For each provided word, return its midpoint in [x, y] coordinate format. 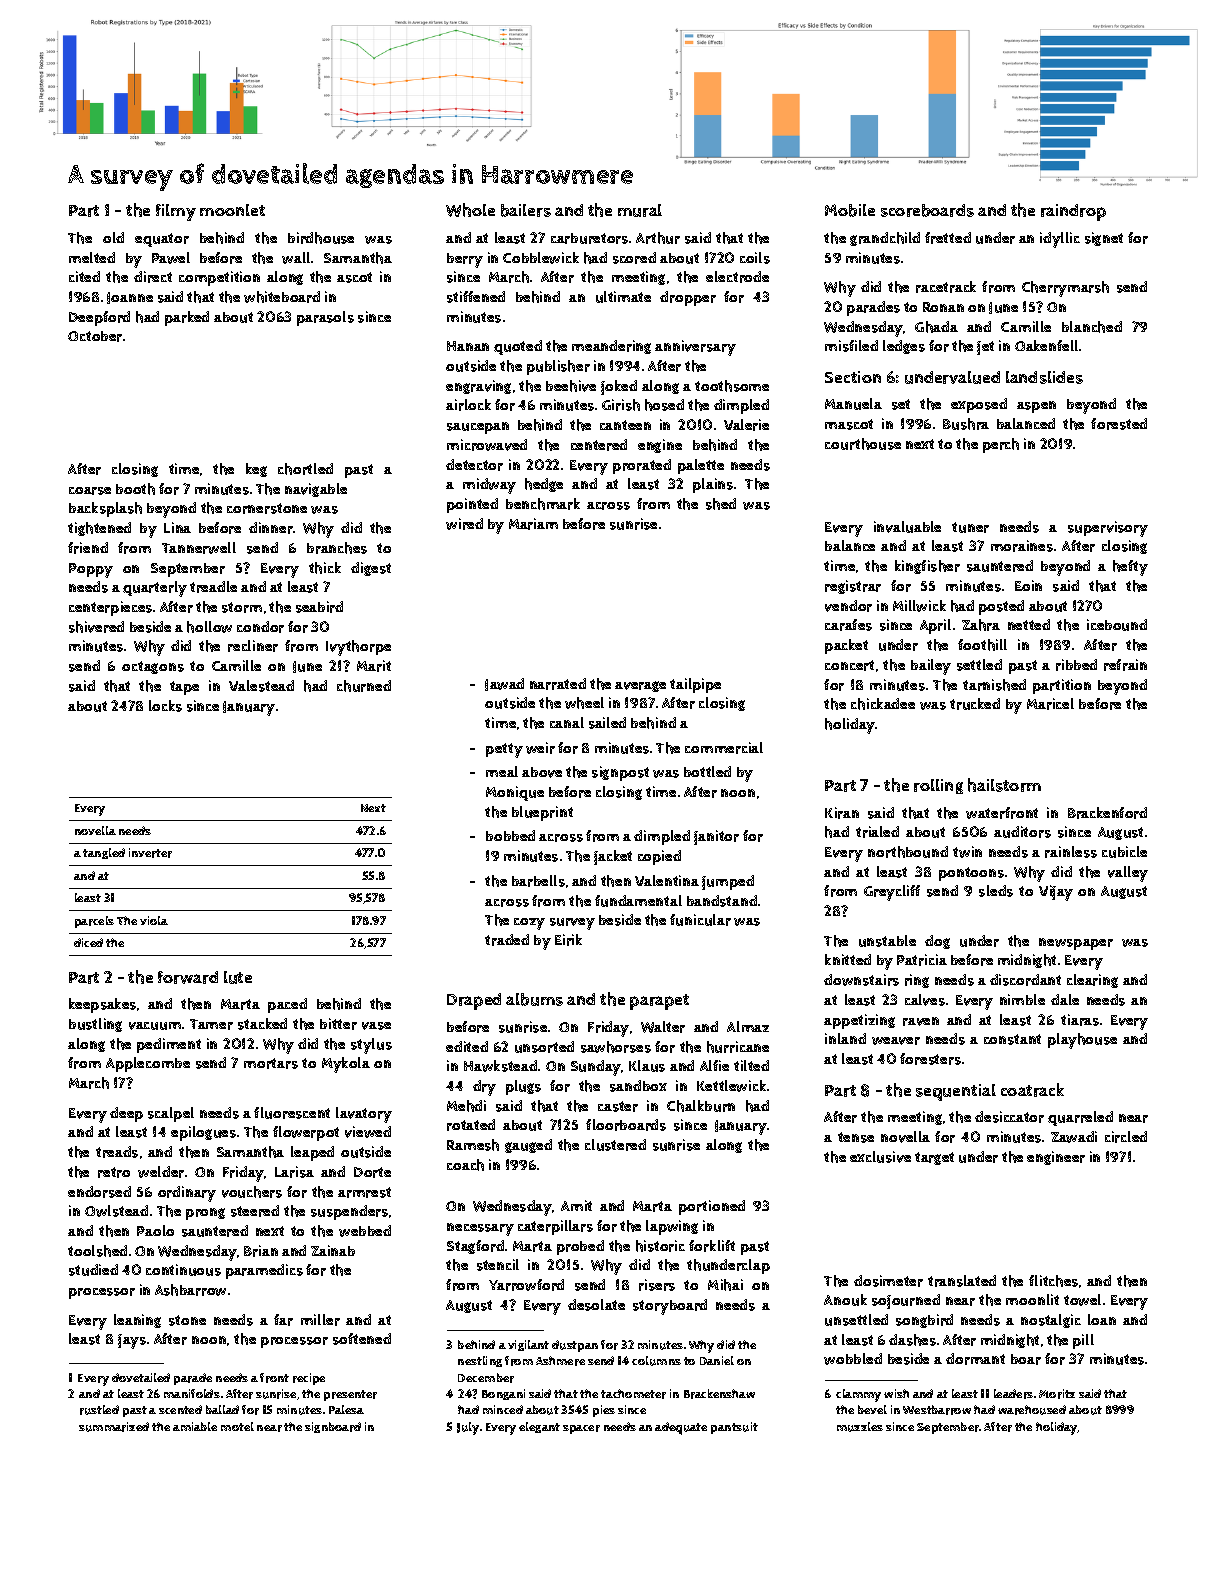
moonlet [232, 210]
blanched [1092, 327]
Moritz [1057, 1394]
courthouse [863, 444]
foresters [930, 1059]
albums [534, 999]
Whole [470, 210]
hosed [664, 405]
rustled [99, 1410]
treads [117, 1152]
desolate [596, 1305]
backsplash [105, 509]
